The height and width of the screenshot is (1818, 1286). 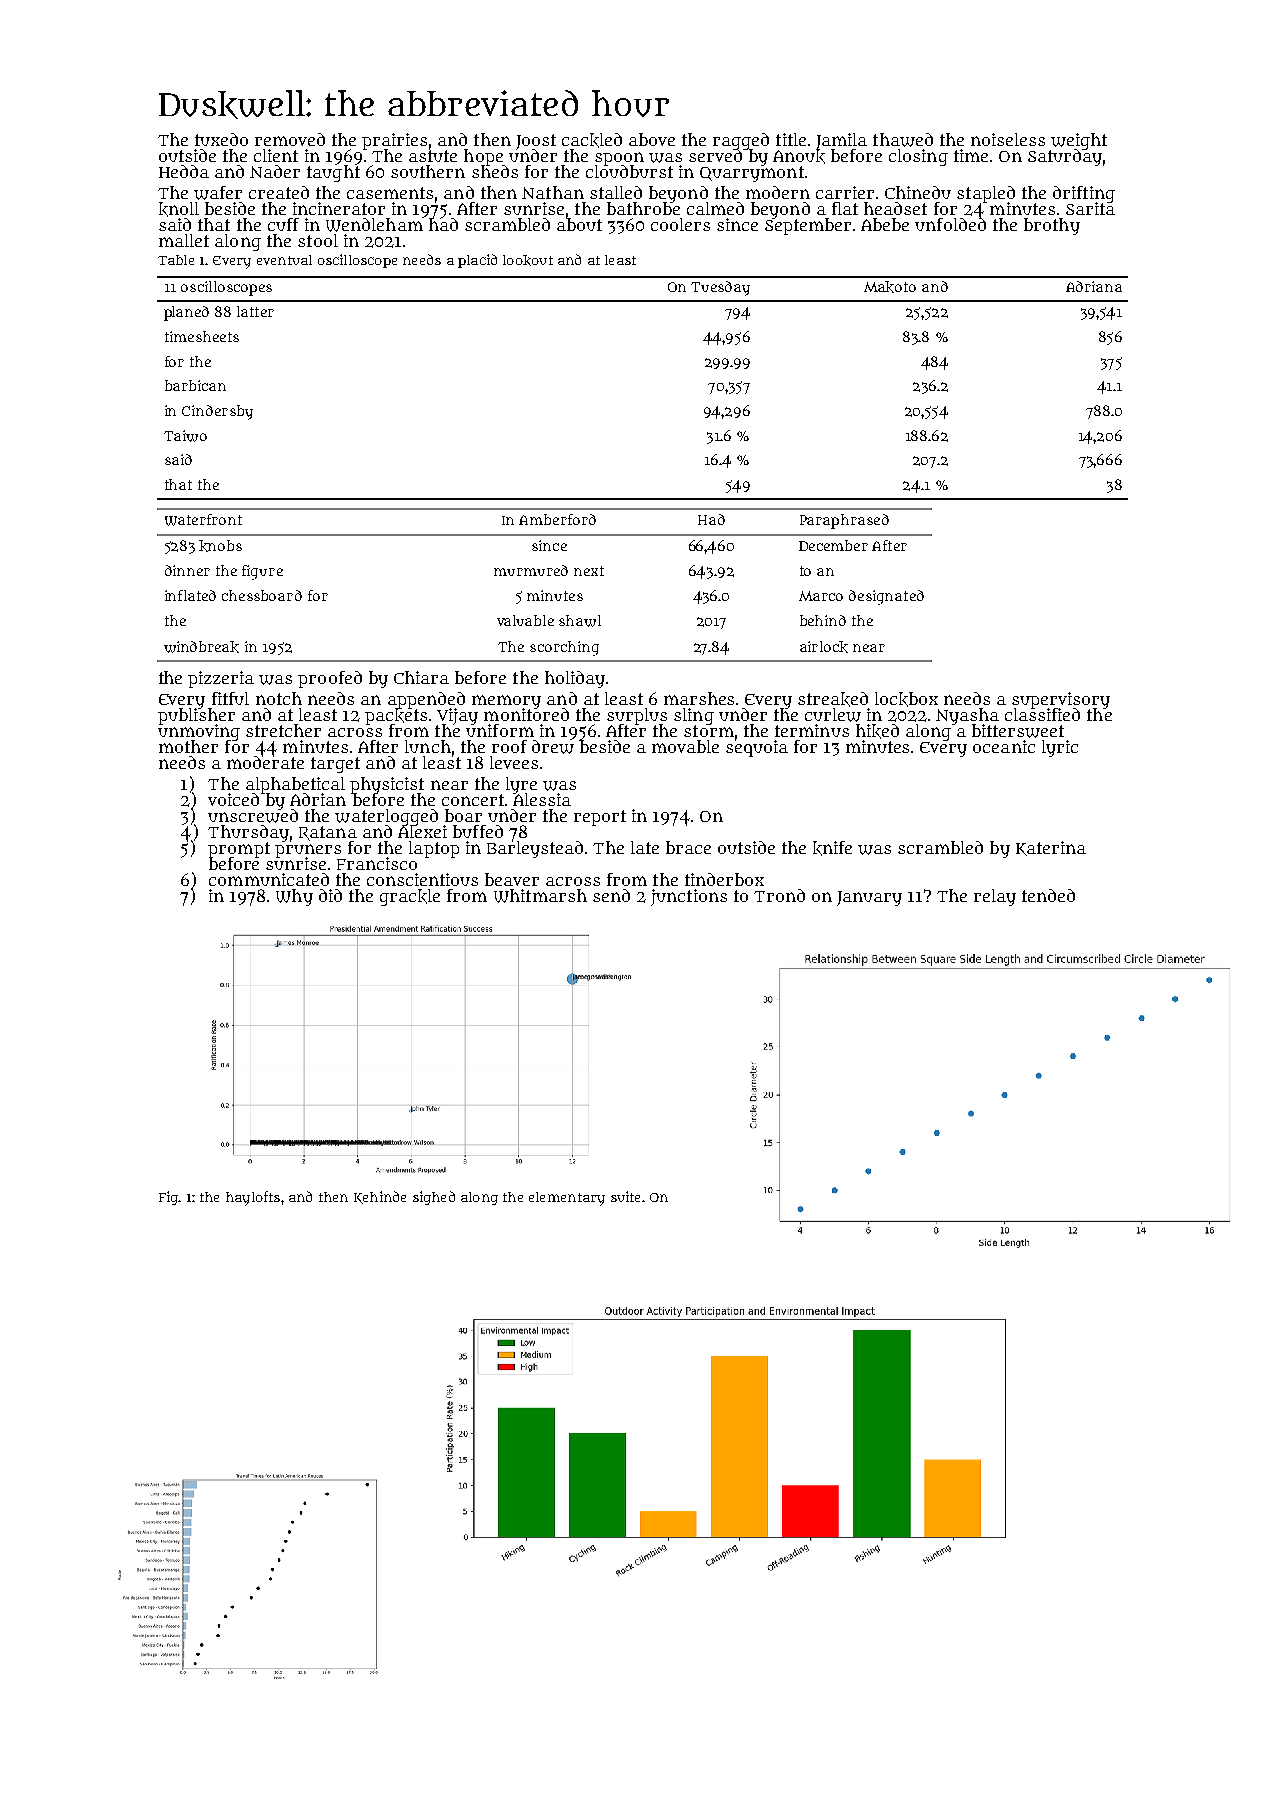 What do you see at coordinates (890, 287) in the screenshot?
I see `Makoto` at bounding box center [890, 287].
